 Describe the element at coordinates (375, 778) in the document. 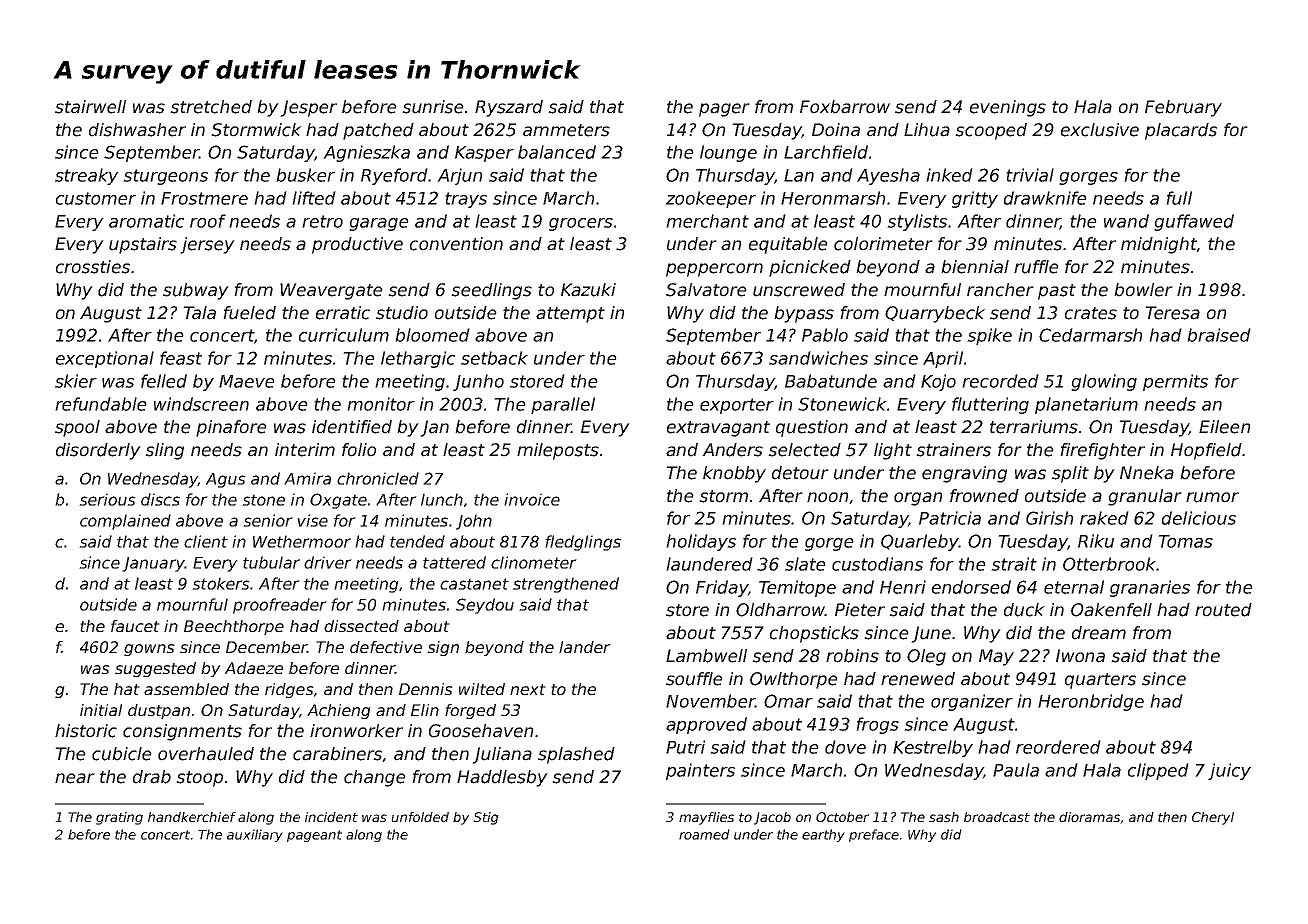

I see `change` at that location.
